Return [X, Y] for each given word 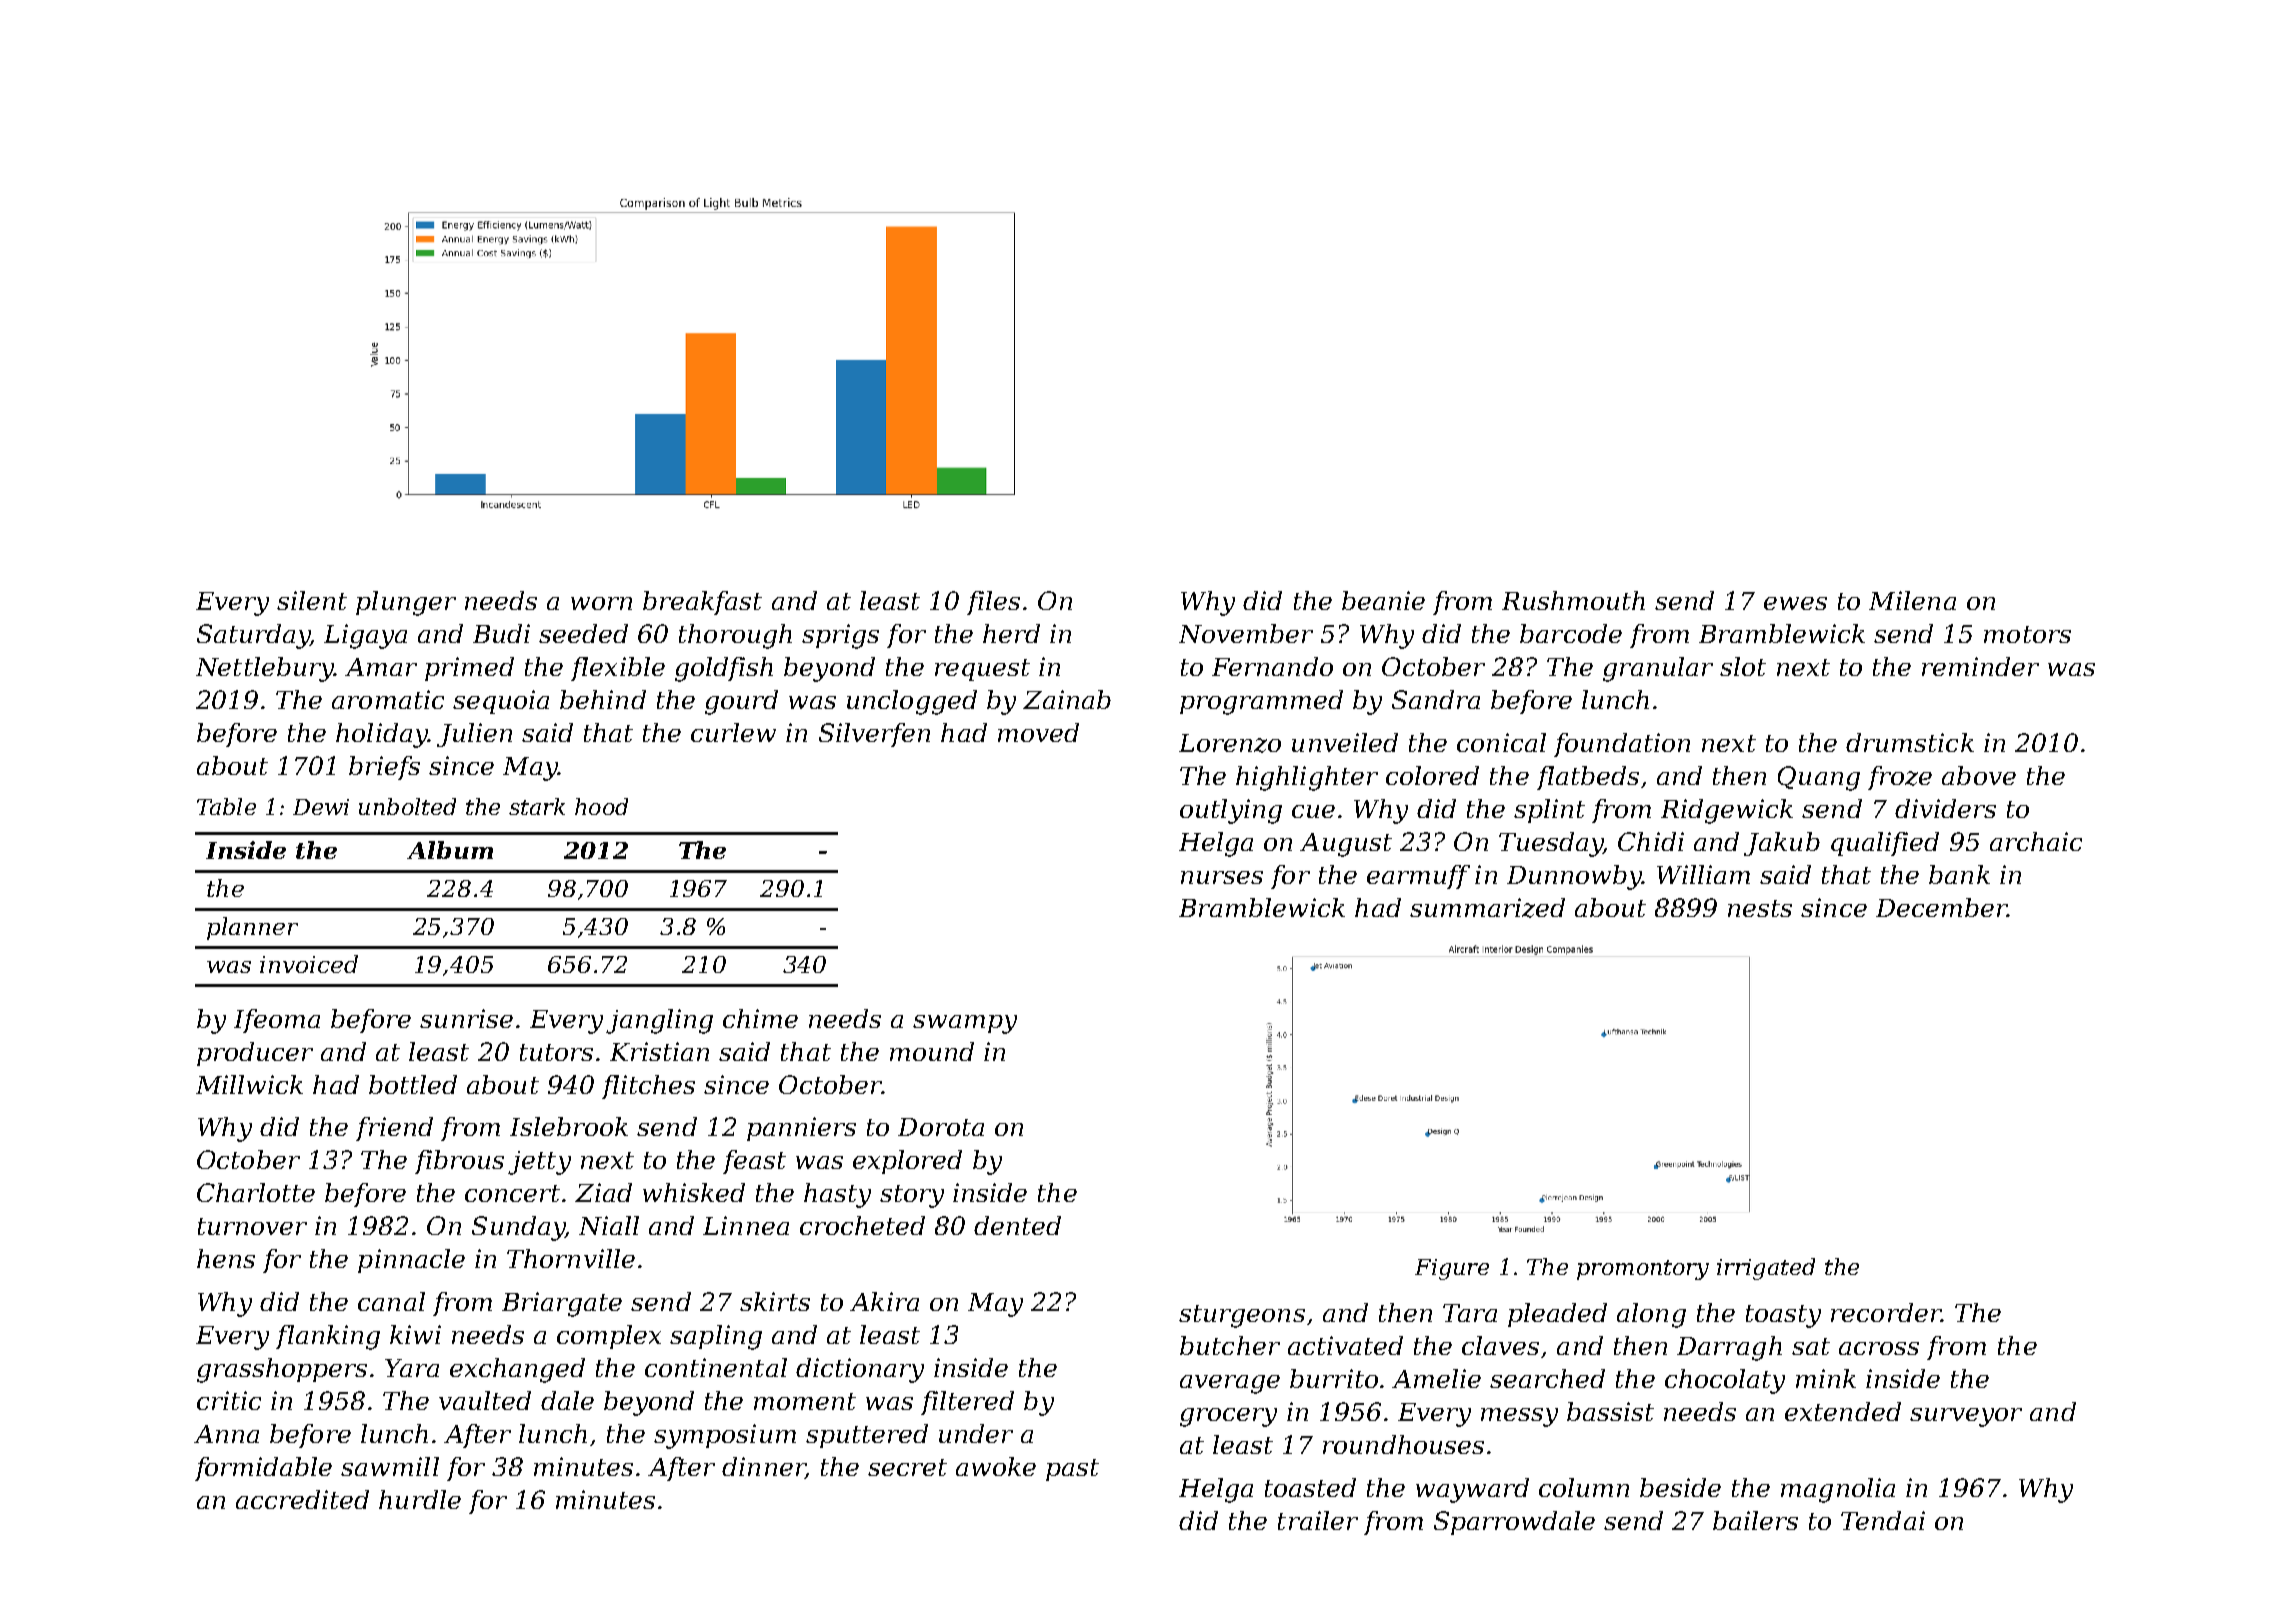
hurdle [420, 1499]
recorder [1886, 1312]
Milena [1912, 600]
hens [226, 1258]
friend [394, 1129]
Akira [884, 1301]
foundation [1622, 745]
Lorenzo [1230, 743]
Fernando [1272, 666]
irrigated [1766, 1269]
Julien [474, 735]
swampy [965, 1024]
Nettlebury [265, 669]
